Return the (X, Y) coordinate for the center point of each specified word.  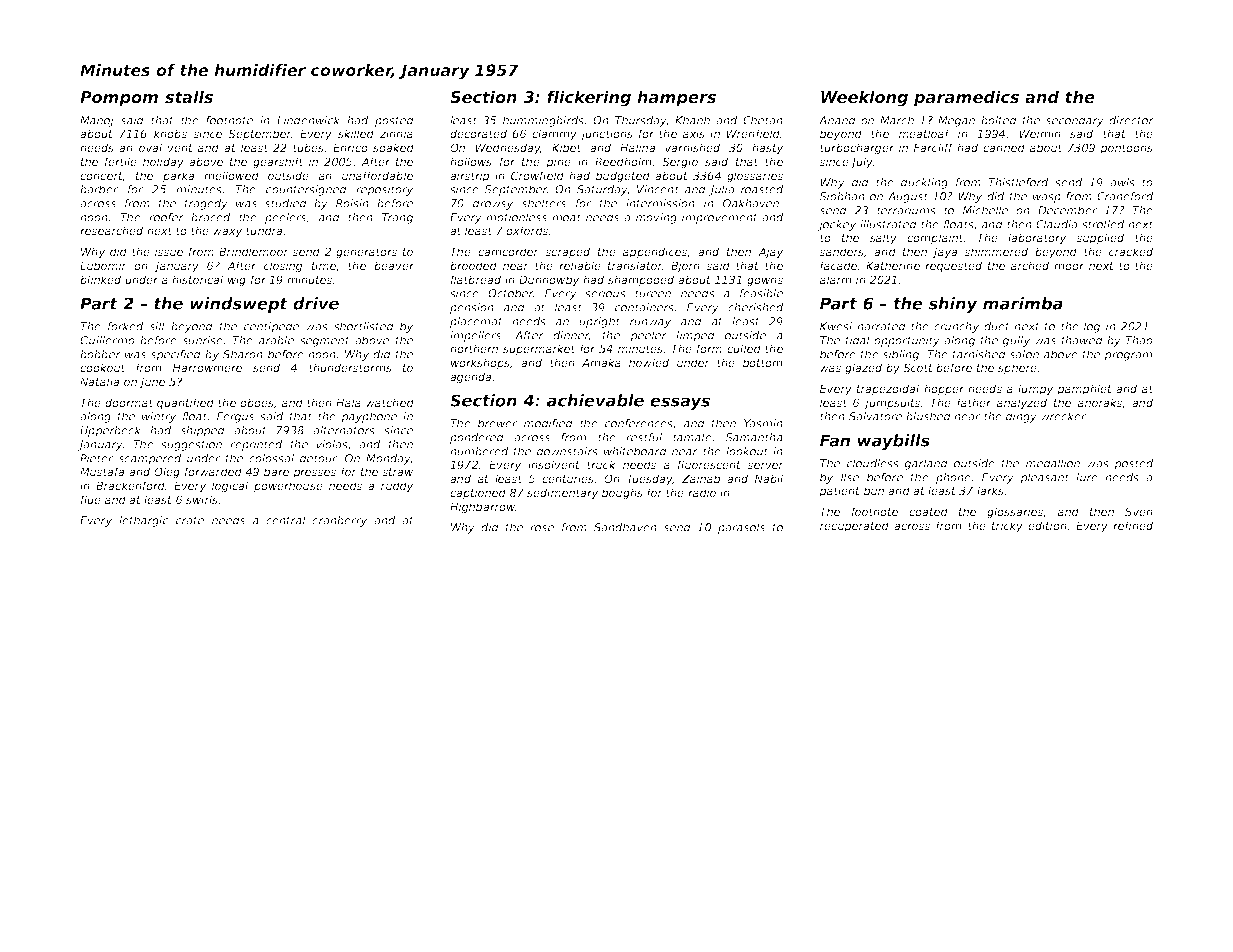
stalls (189, 97)
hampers (676, 98)
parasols (741, 528)
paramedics (966, 98)
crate (190, 520)
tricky (1007, 527)
